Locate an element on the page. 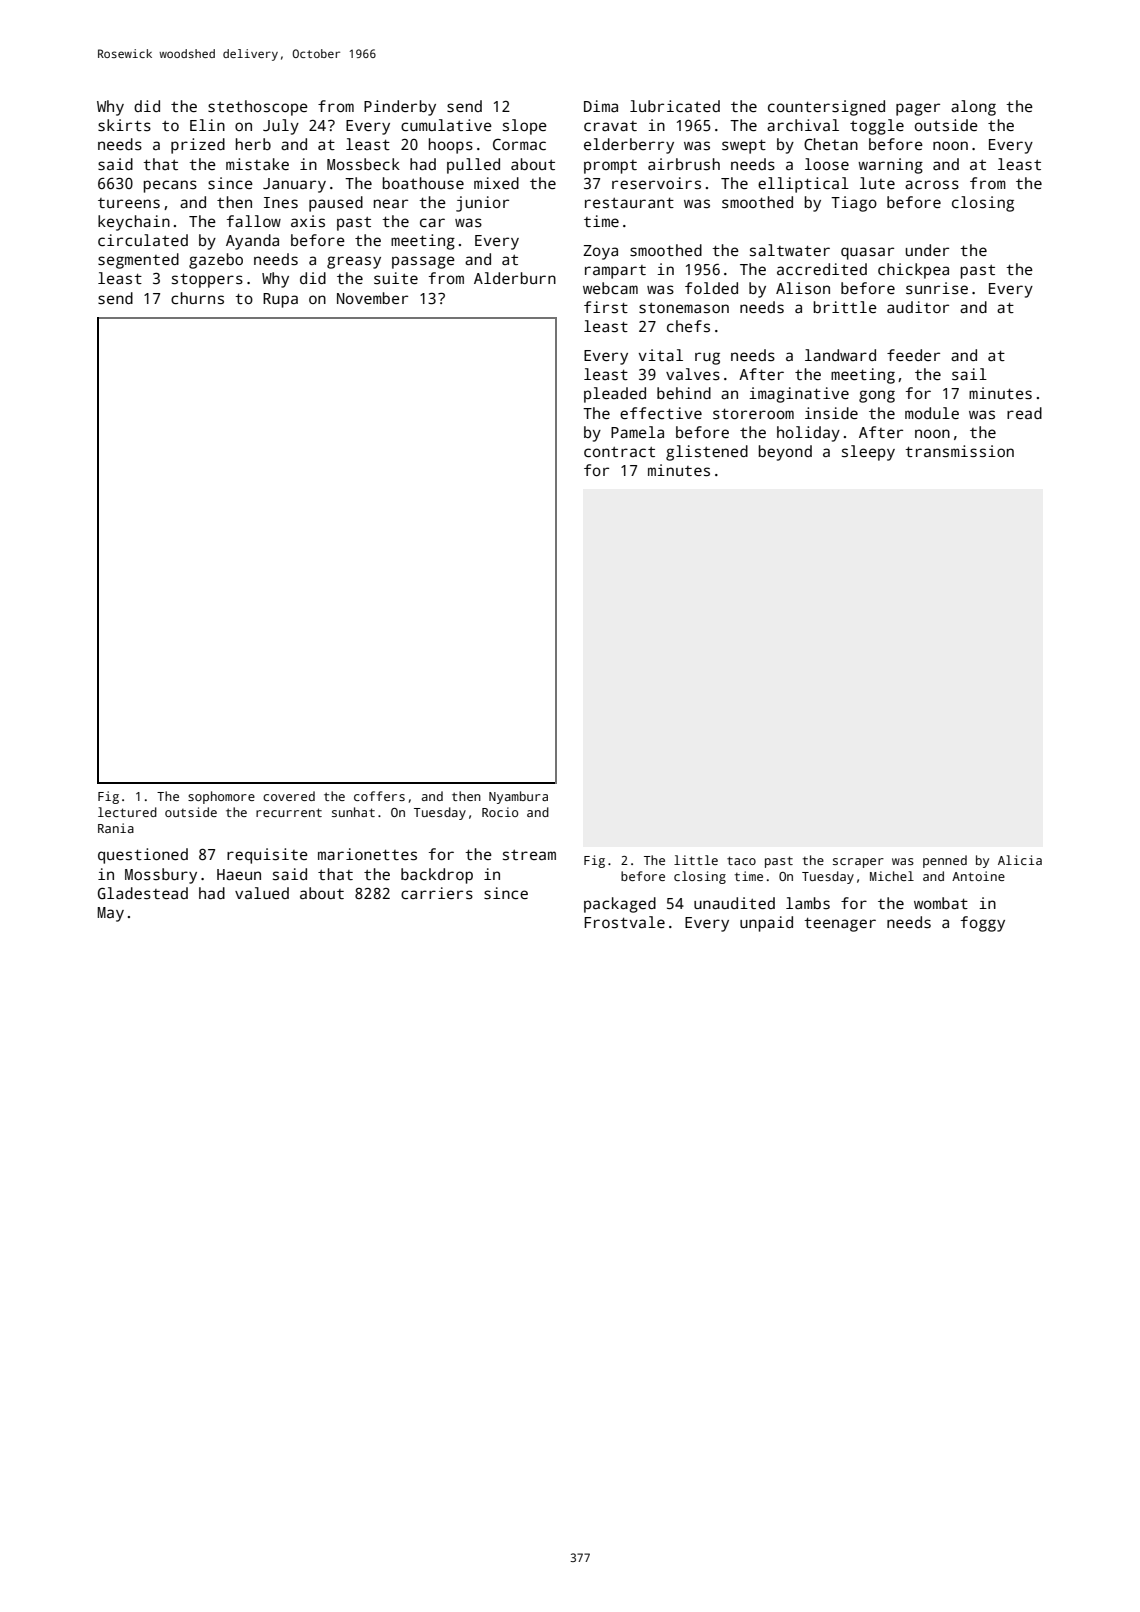 The width and height of the document is (1140, 1612). packaged is located at coordinates (620, 905).
